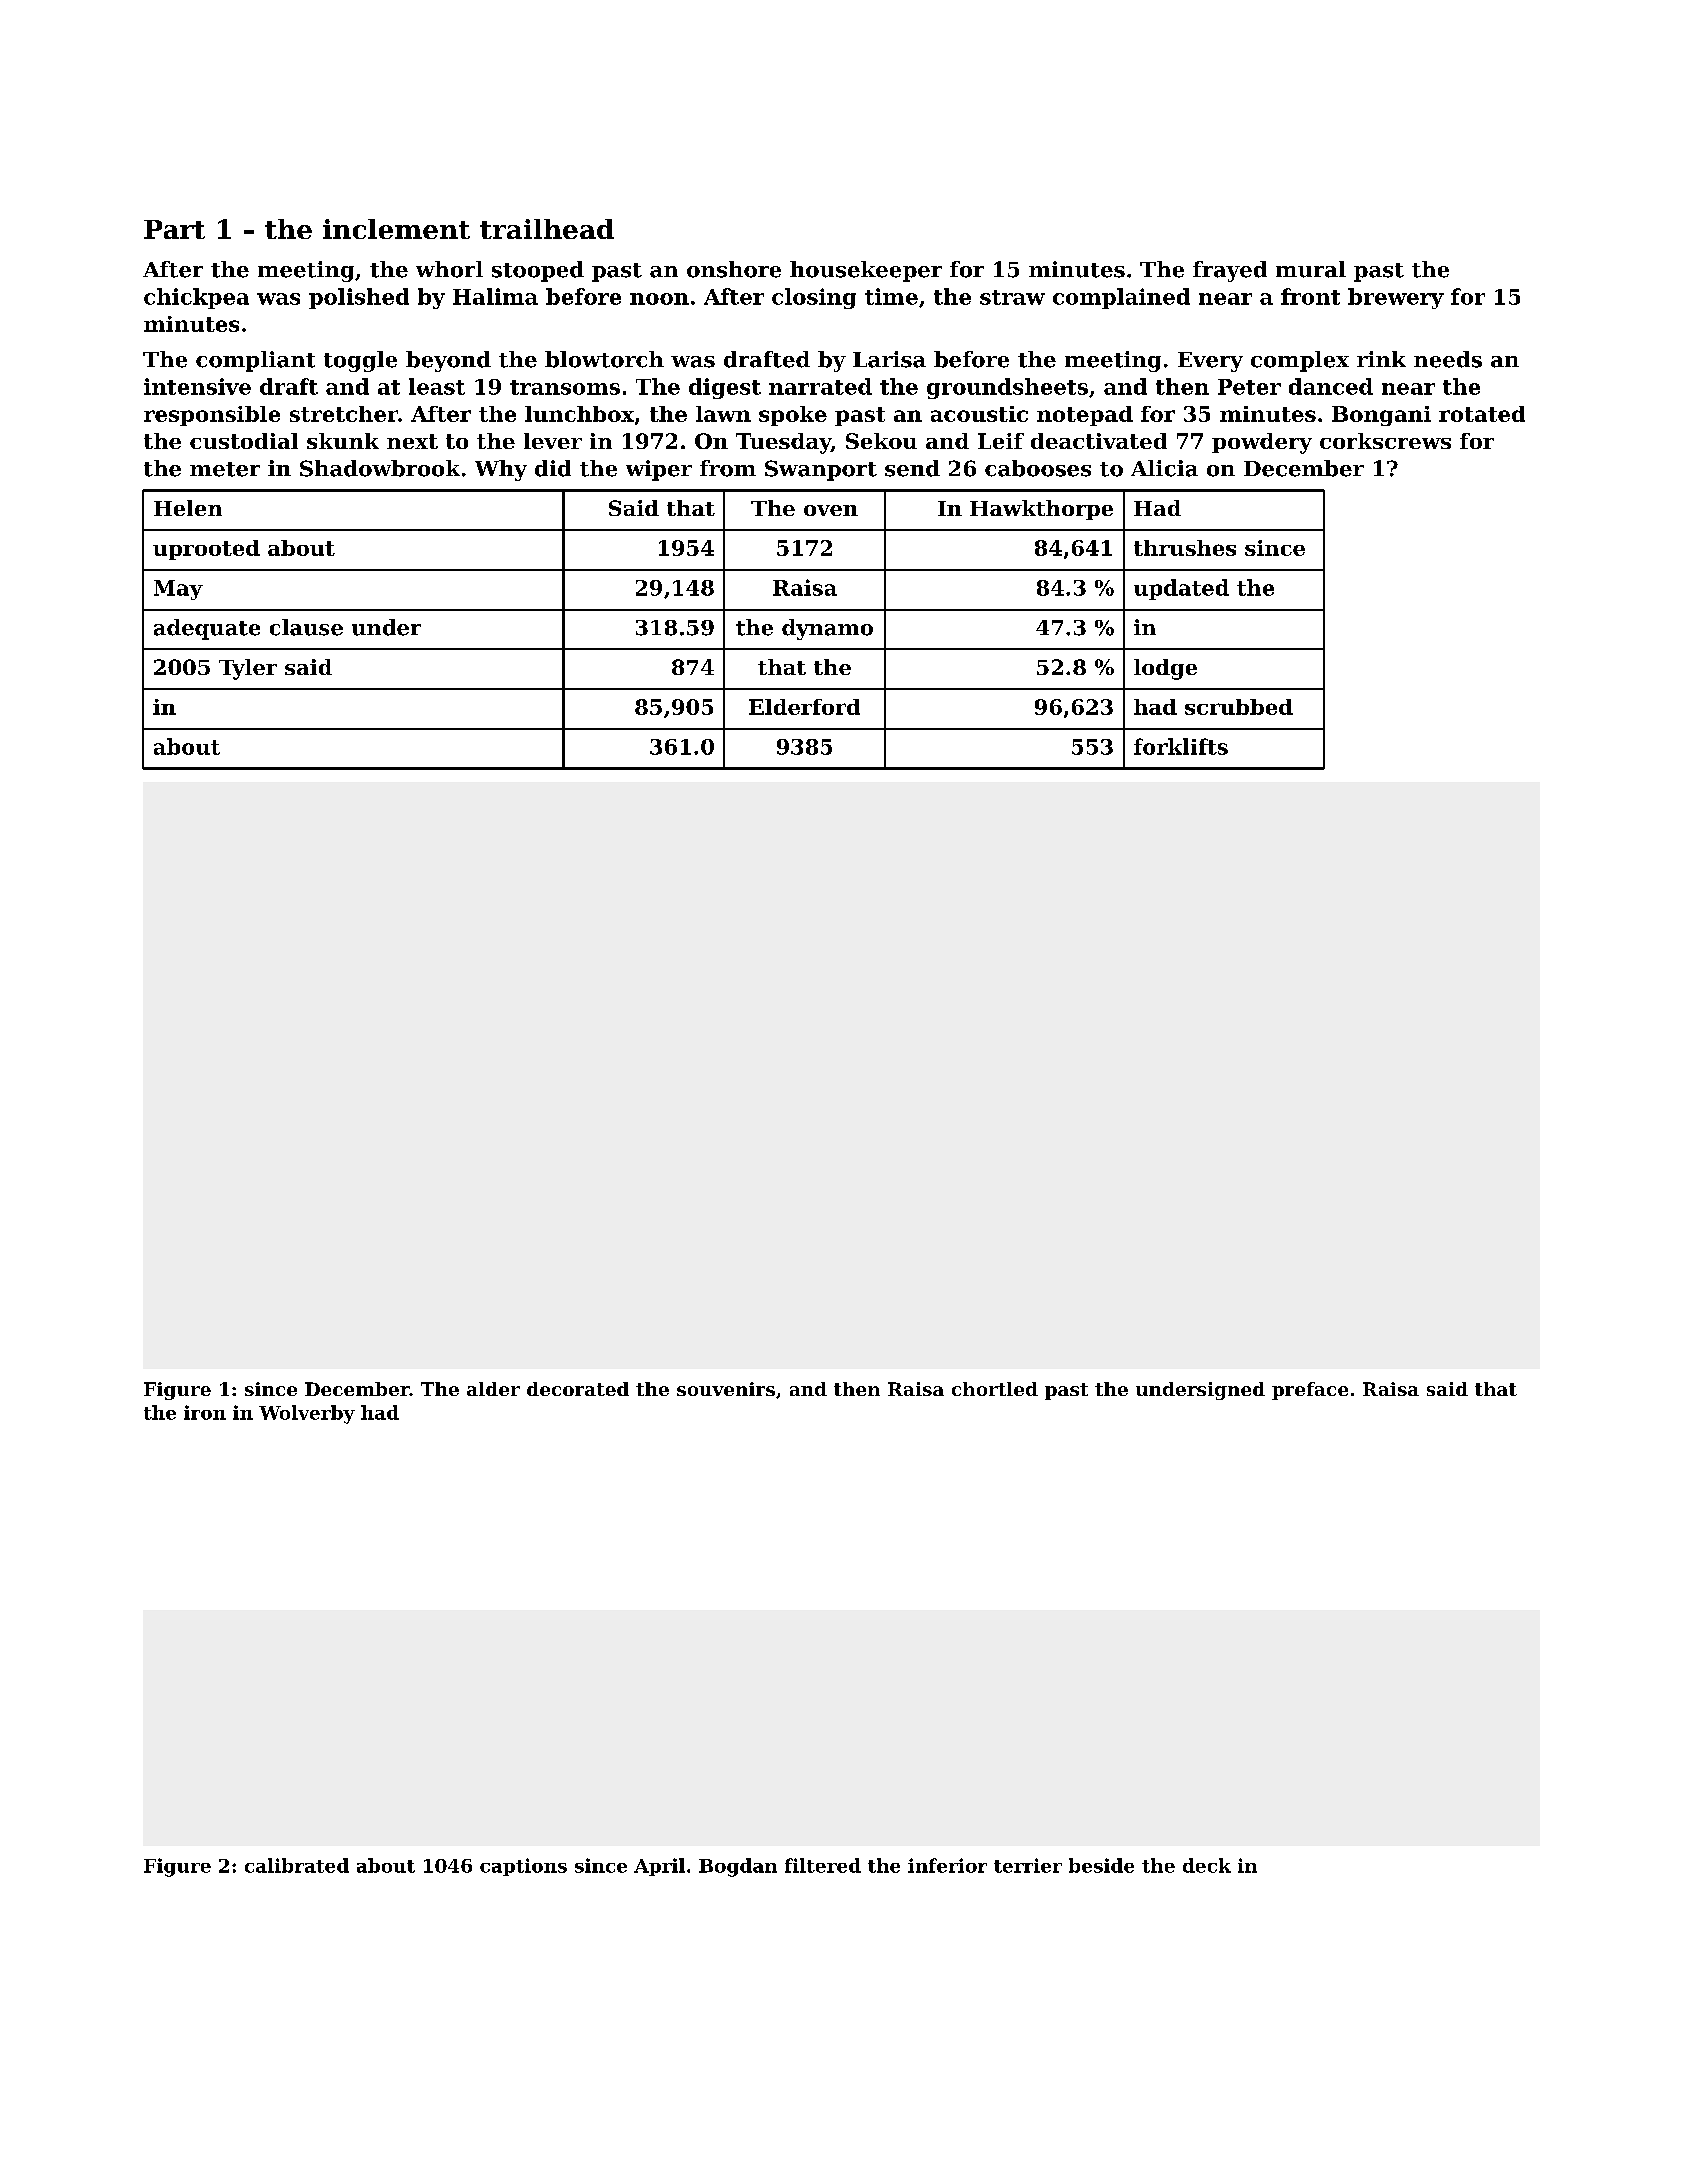 The image size is (1683, 2178). Describe the element at coordinates (866, 271) in the image. I see `housekeeper` at that location.
